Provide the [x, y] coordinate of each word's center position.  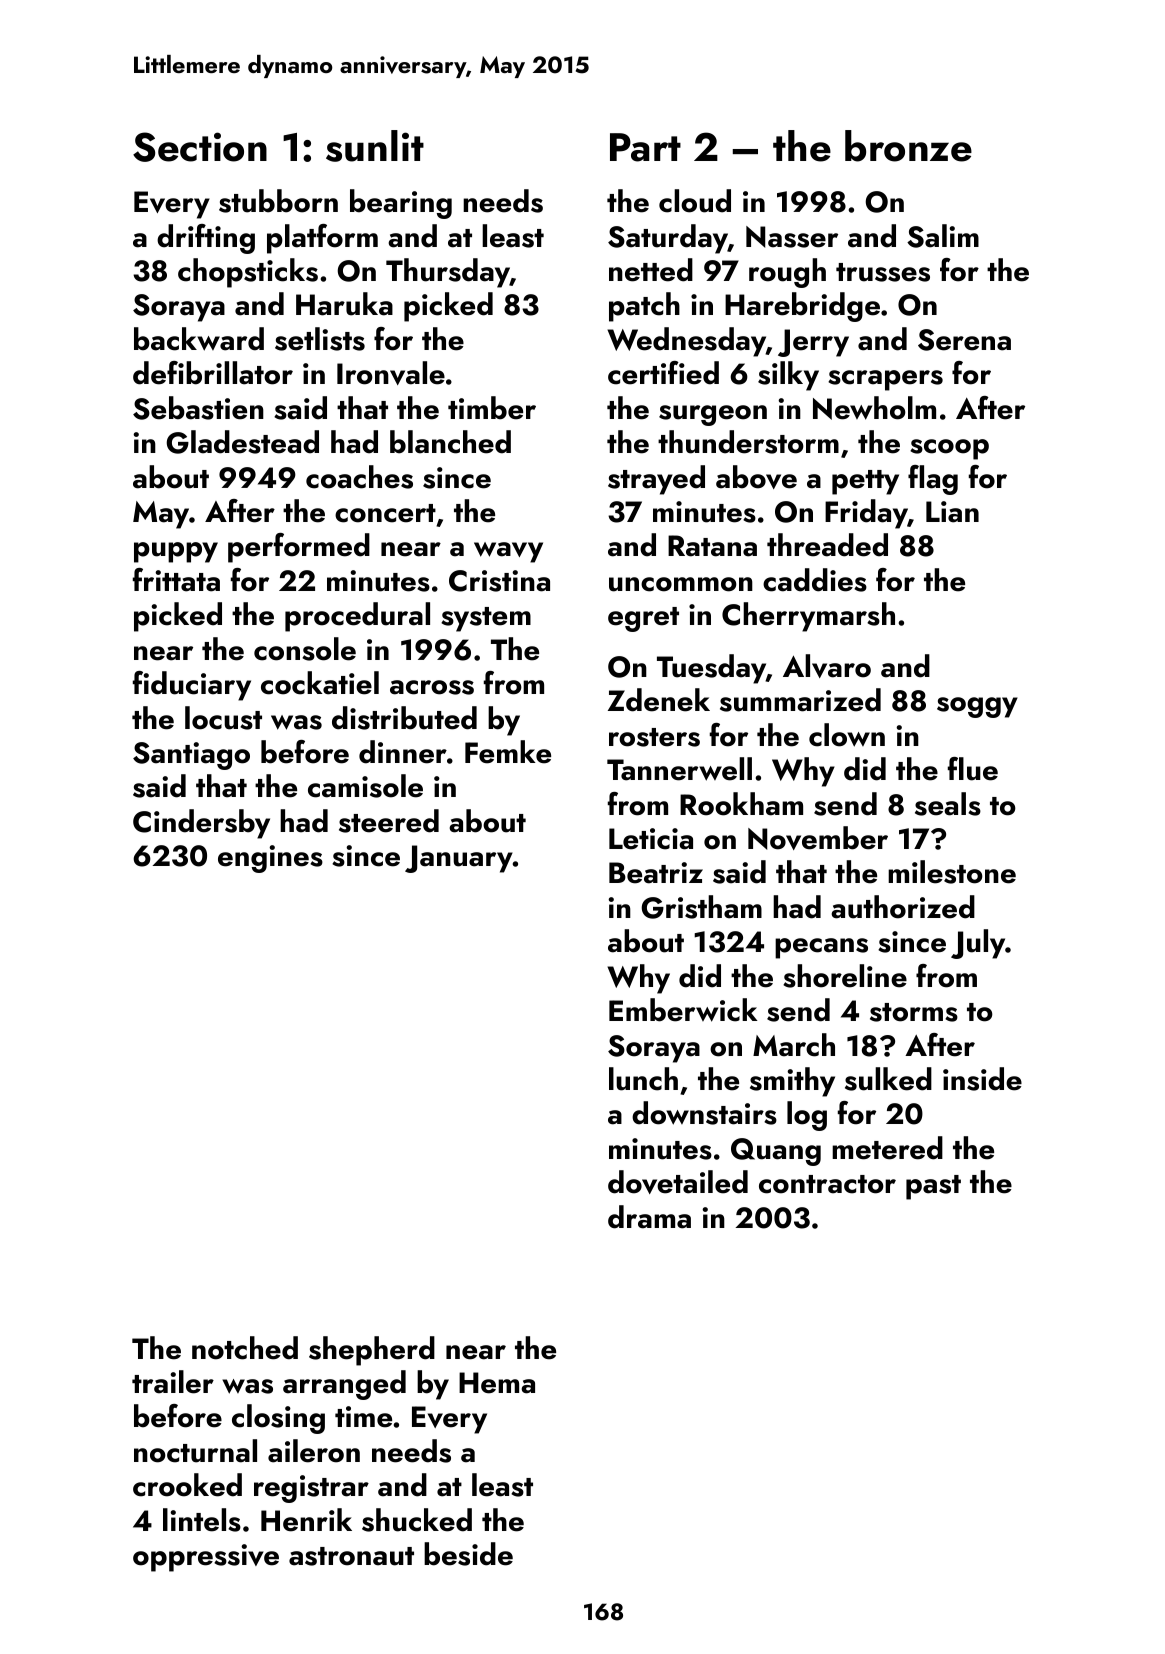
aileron [314, 1451]
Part [645, 147]
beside [468, 1554]
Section [200, 147]
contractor [827, 1184]
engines [270, 859]
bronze [908, 146]
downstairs [704, 1113]
